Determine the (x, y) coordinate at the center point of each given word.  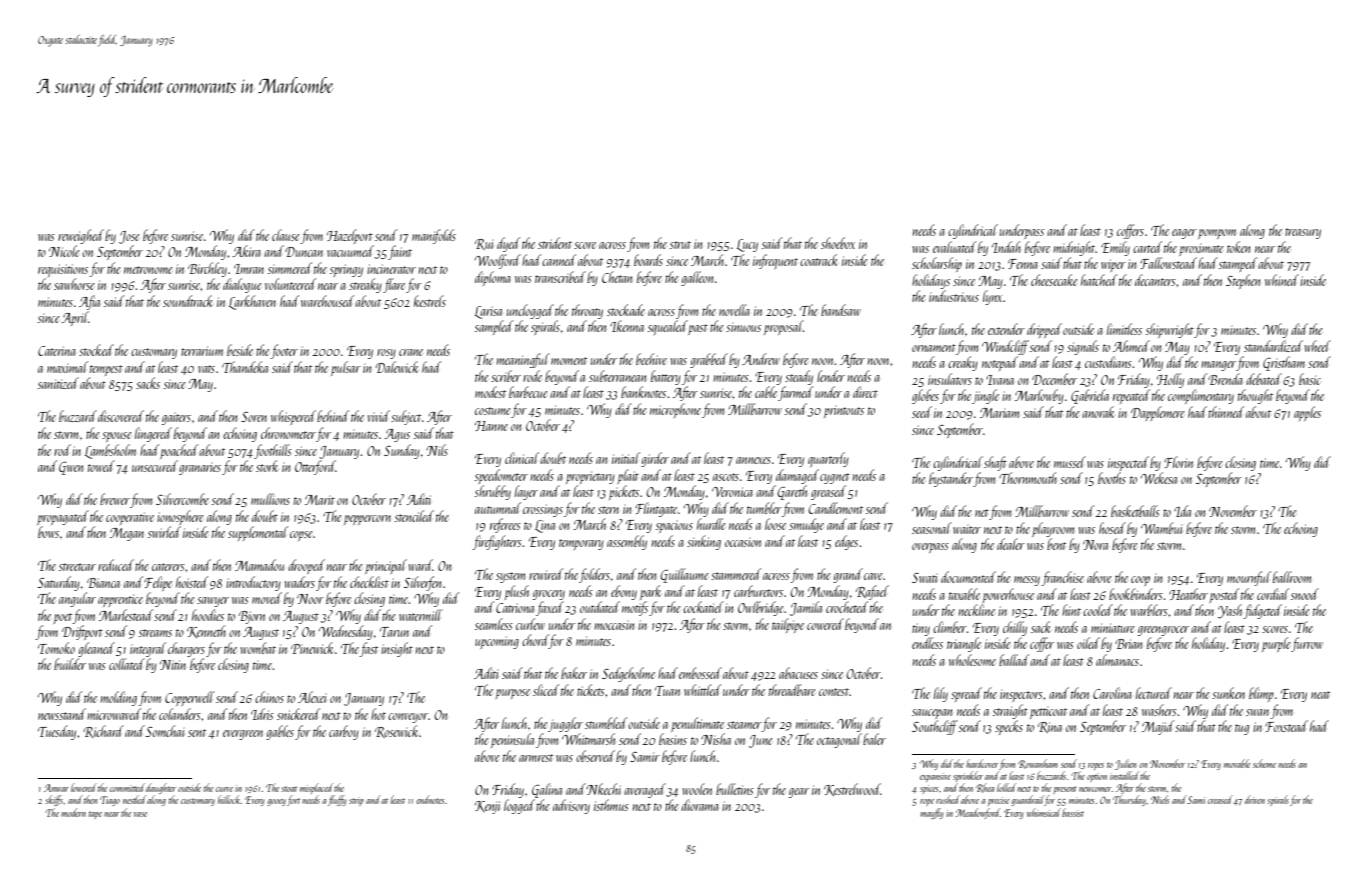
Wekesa (1159, 478)
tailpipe (788, 625)
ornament (934, 348)
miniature (1113, 628)
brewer (115, 499)
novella (734, 310)
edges (846, 542)
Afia (89, 302)
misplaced (316, 788)
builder (70, 664)
